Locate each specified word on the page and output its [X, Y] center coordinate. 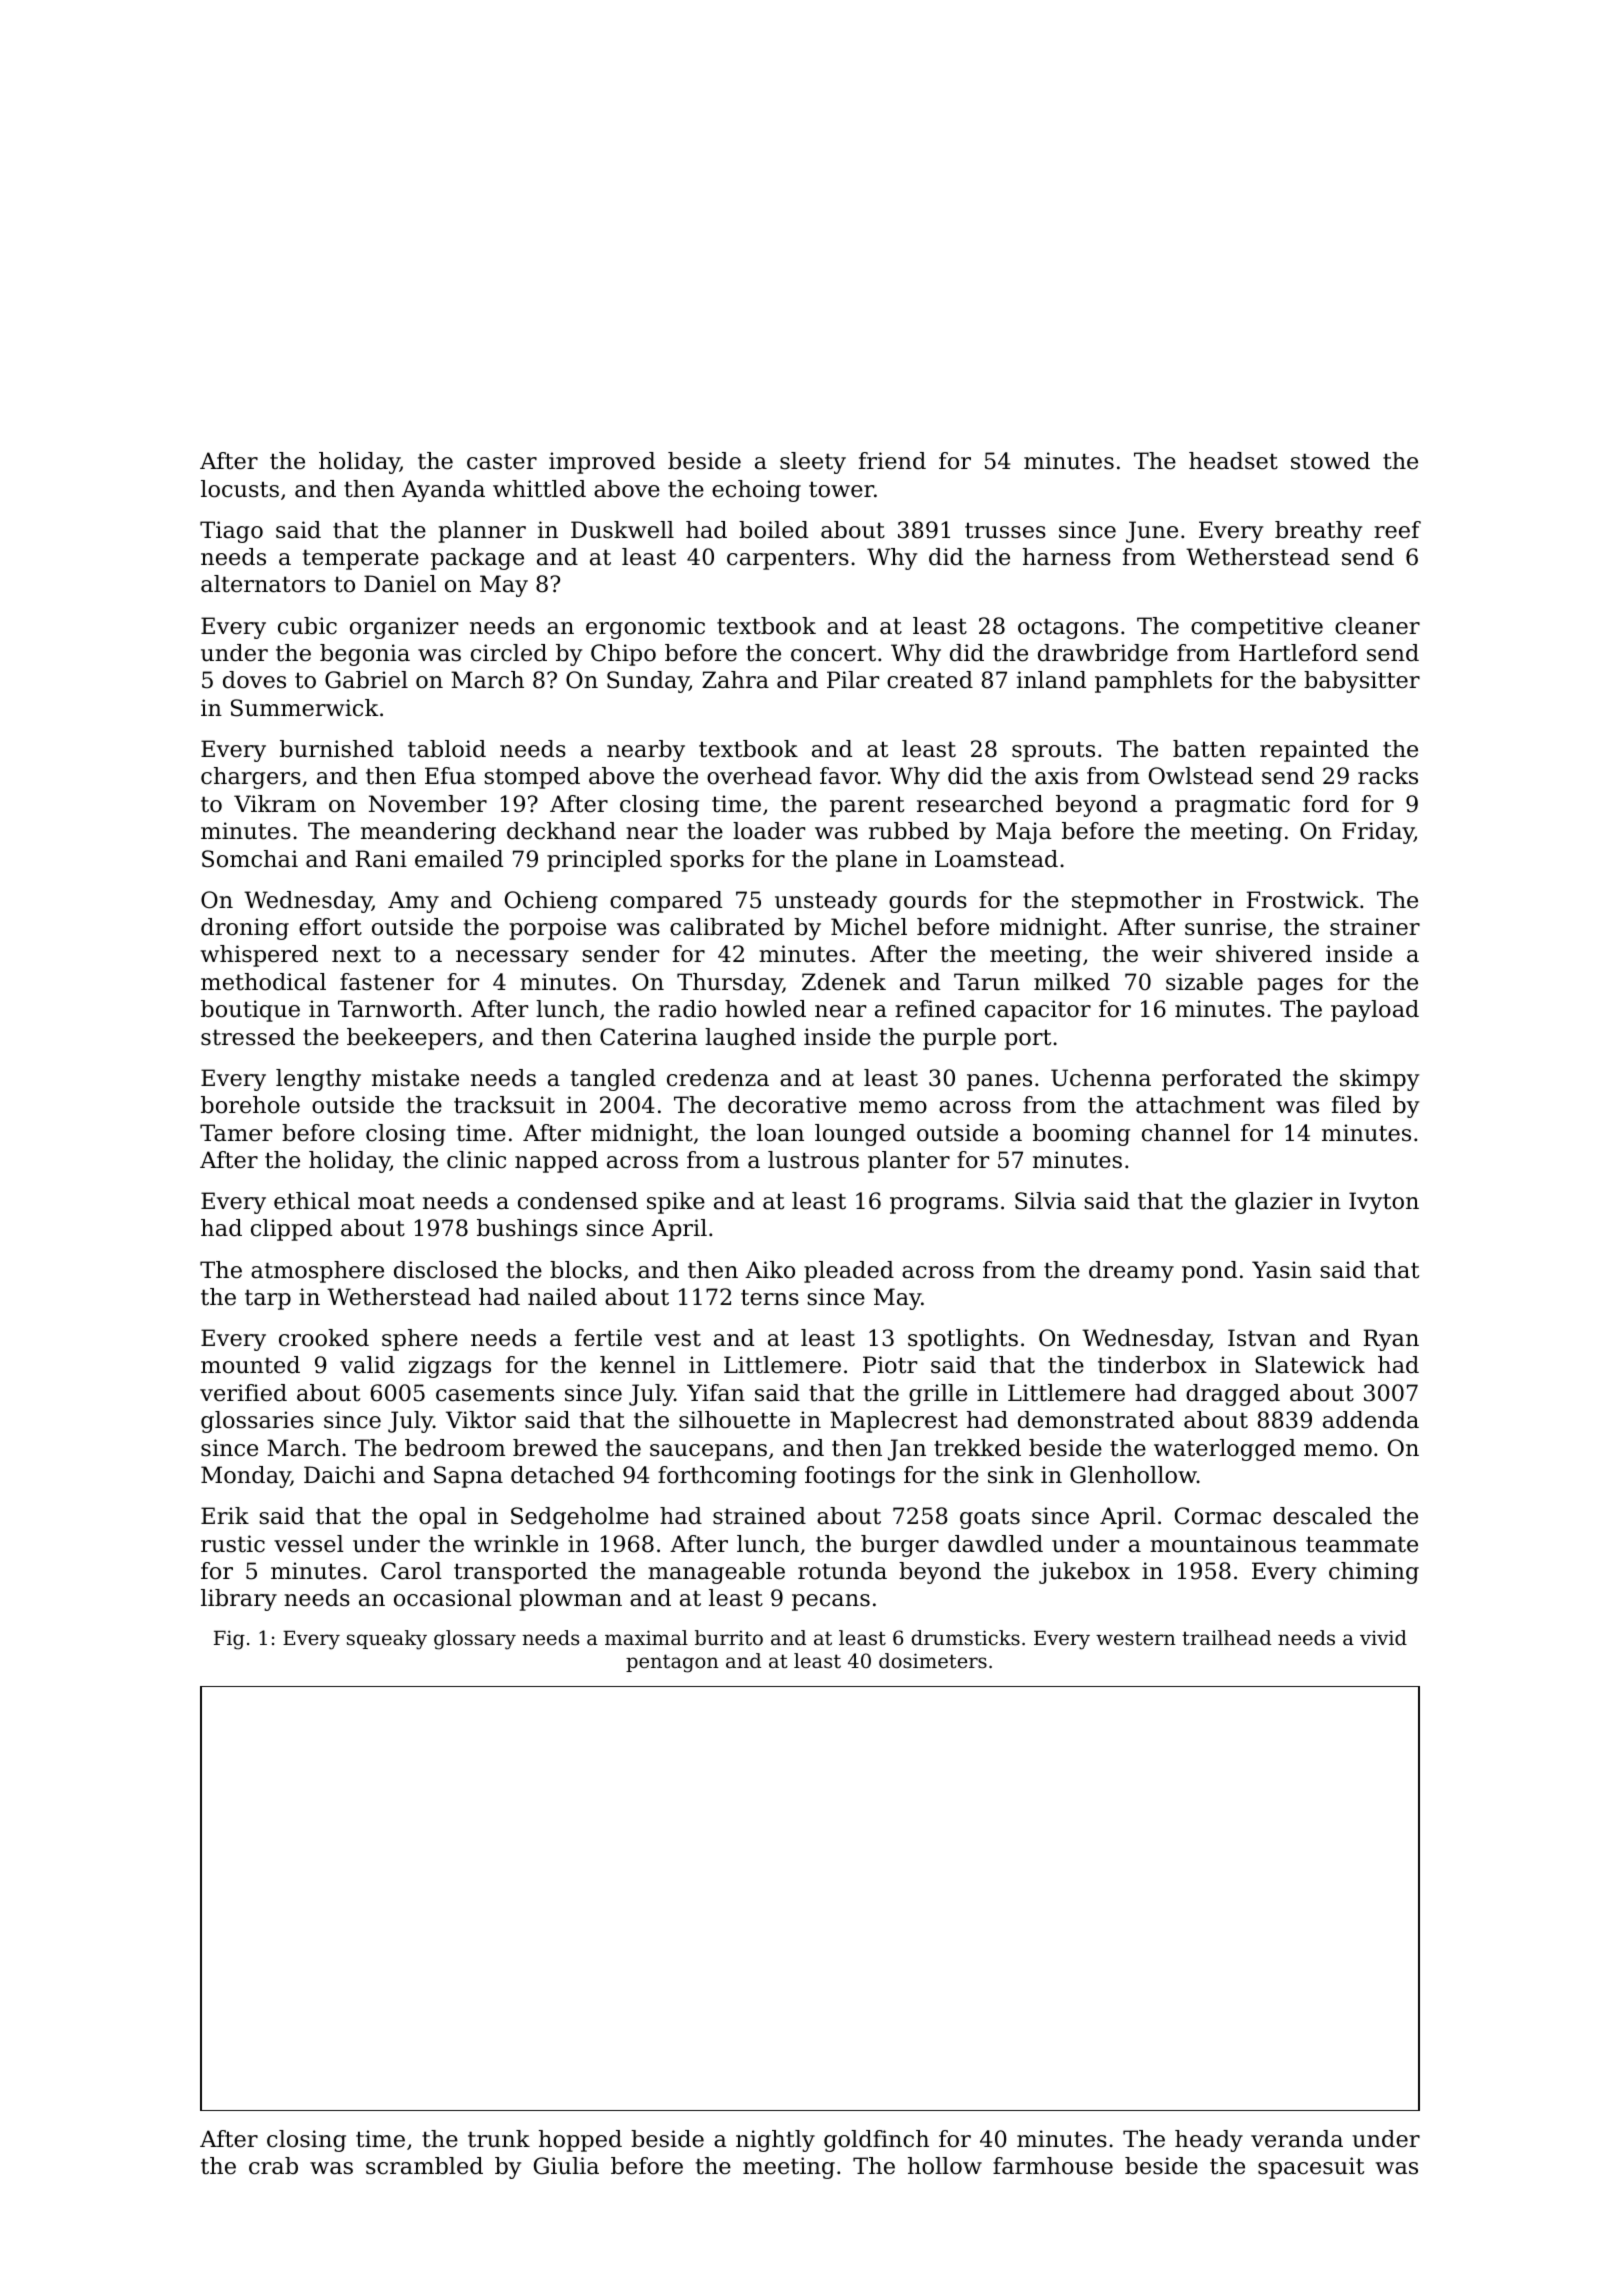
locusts [240, 489]
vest [677, 1338]
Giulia [566, 2166]
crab [273, 2166]
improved [602, 463]
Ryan [1391, 1340]
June [1152, 532]
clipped [291, 1230]
